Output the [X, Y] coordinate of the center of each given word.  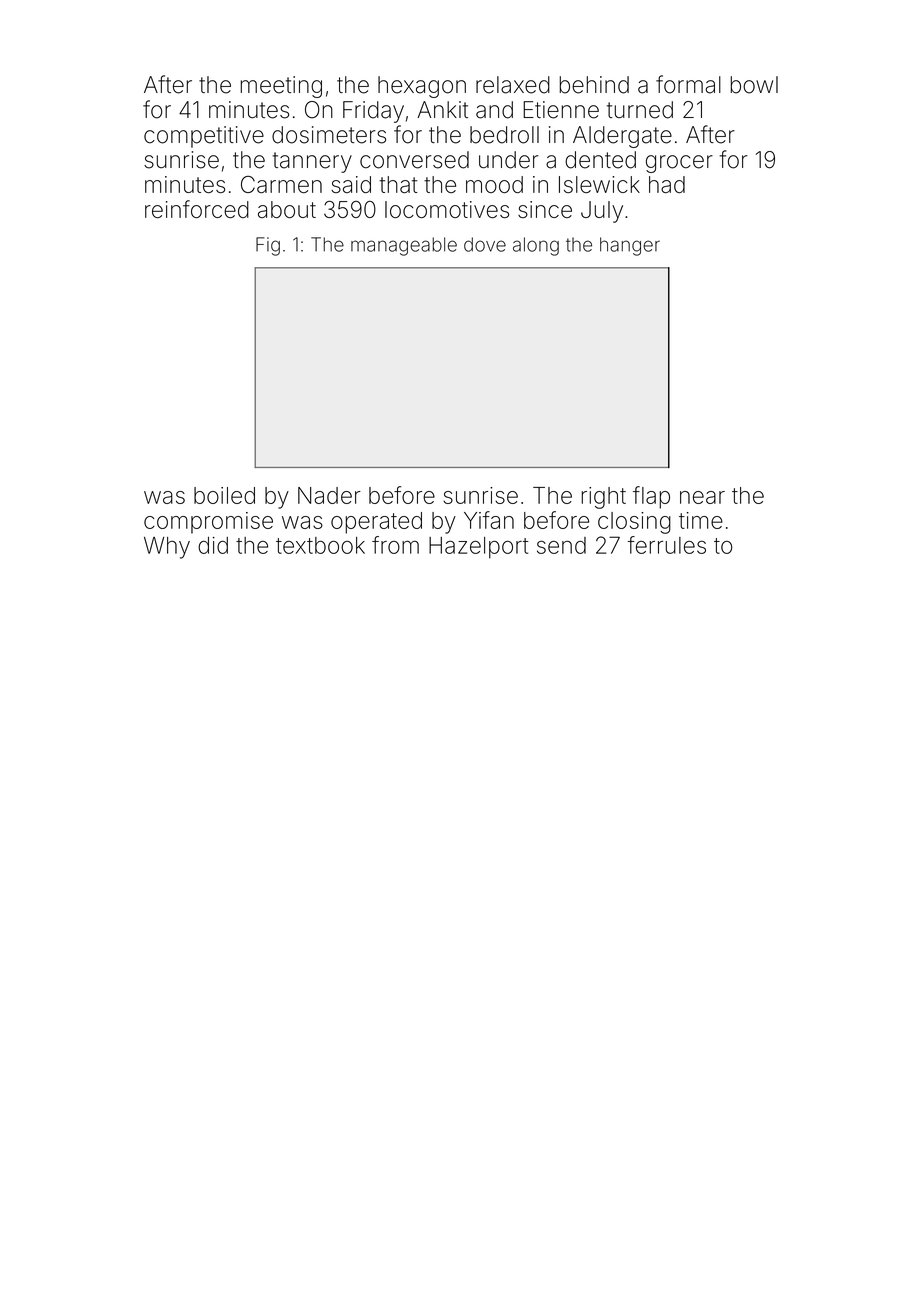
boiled [224, 495]
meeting [281, 87]
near [702, 497]
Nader [329, 495]
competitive [204, 137]
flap [651, 497]
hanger [630, 246]
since [545, 209]
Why [167, 548]
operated [376, 523]
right [604, 498]
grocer [679, 164]
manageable [404, 246]
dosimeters [329, 135]
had [667, 184]
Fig [268, 246]
